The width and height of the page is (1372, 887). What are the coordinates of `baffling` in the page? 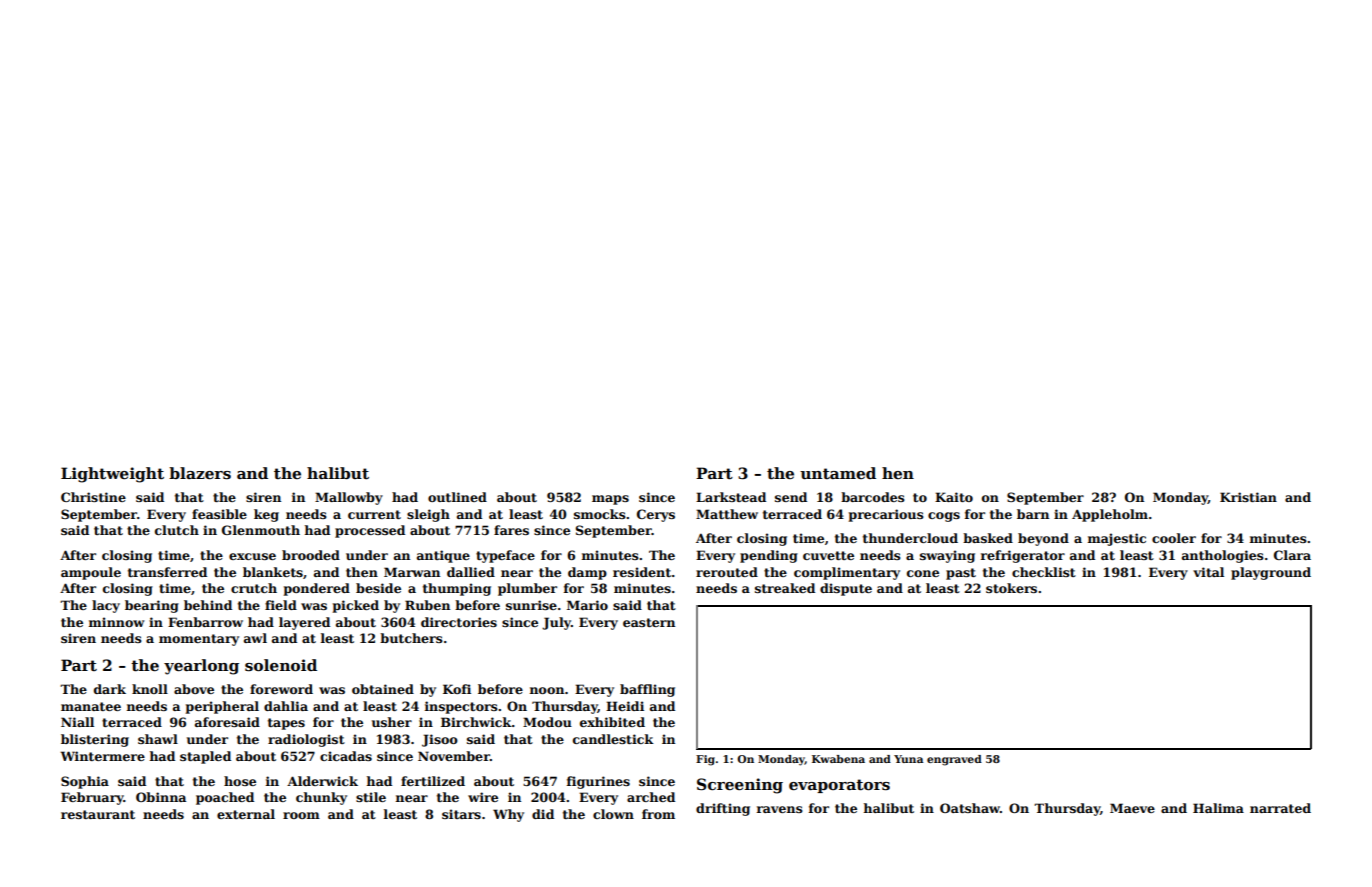 It's located at (647, 690).
